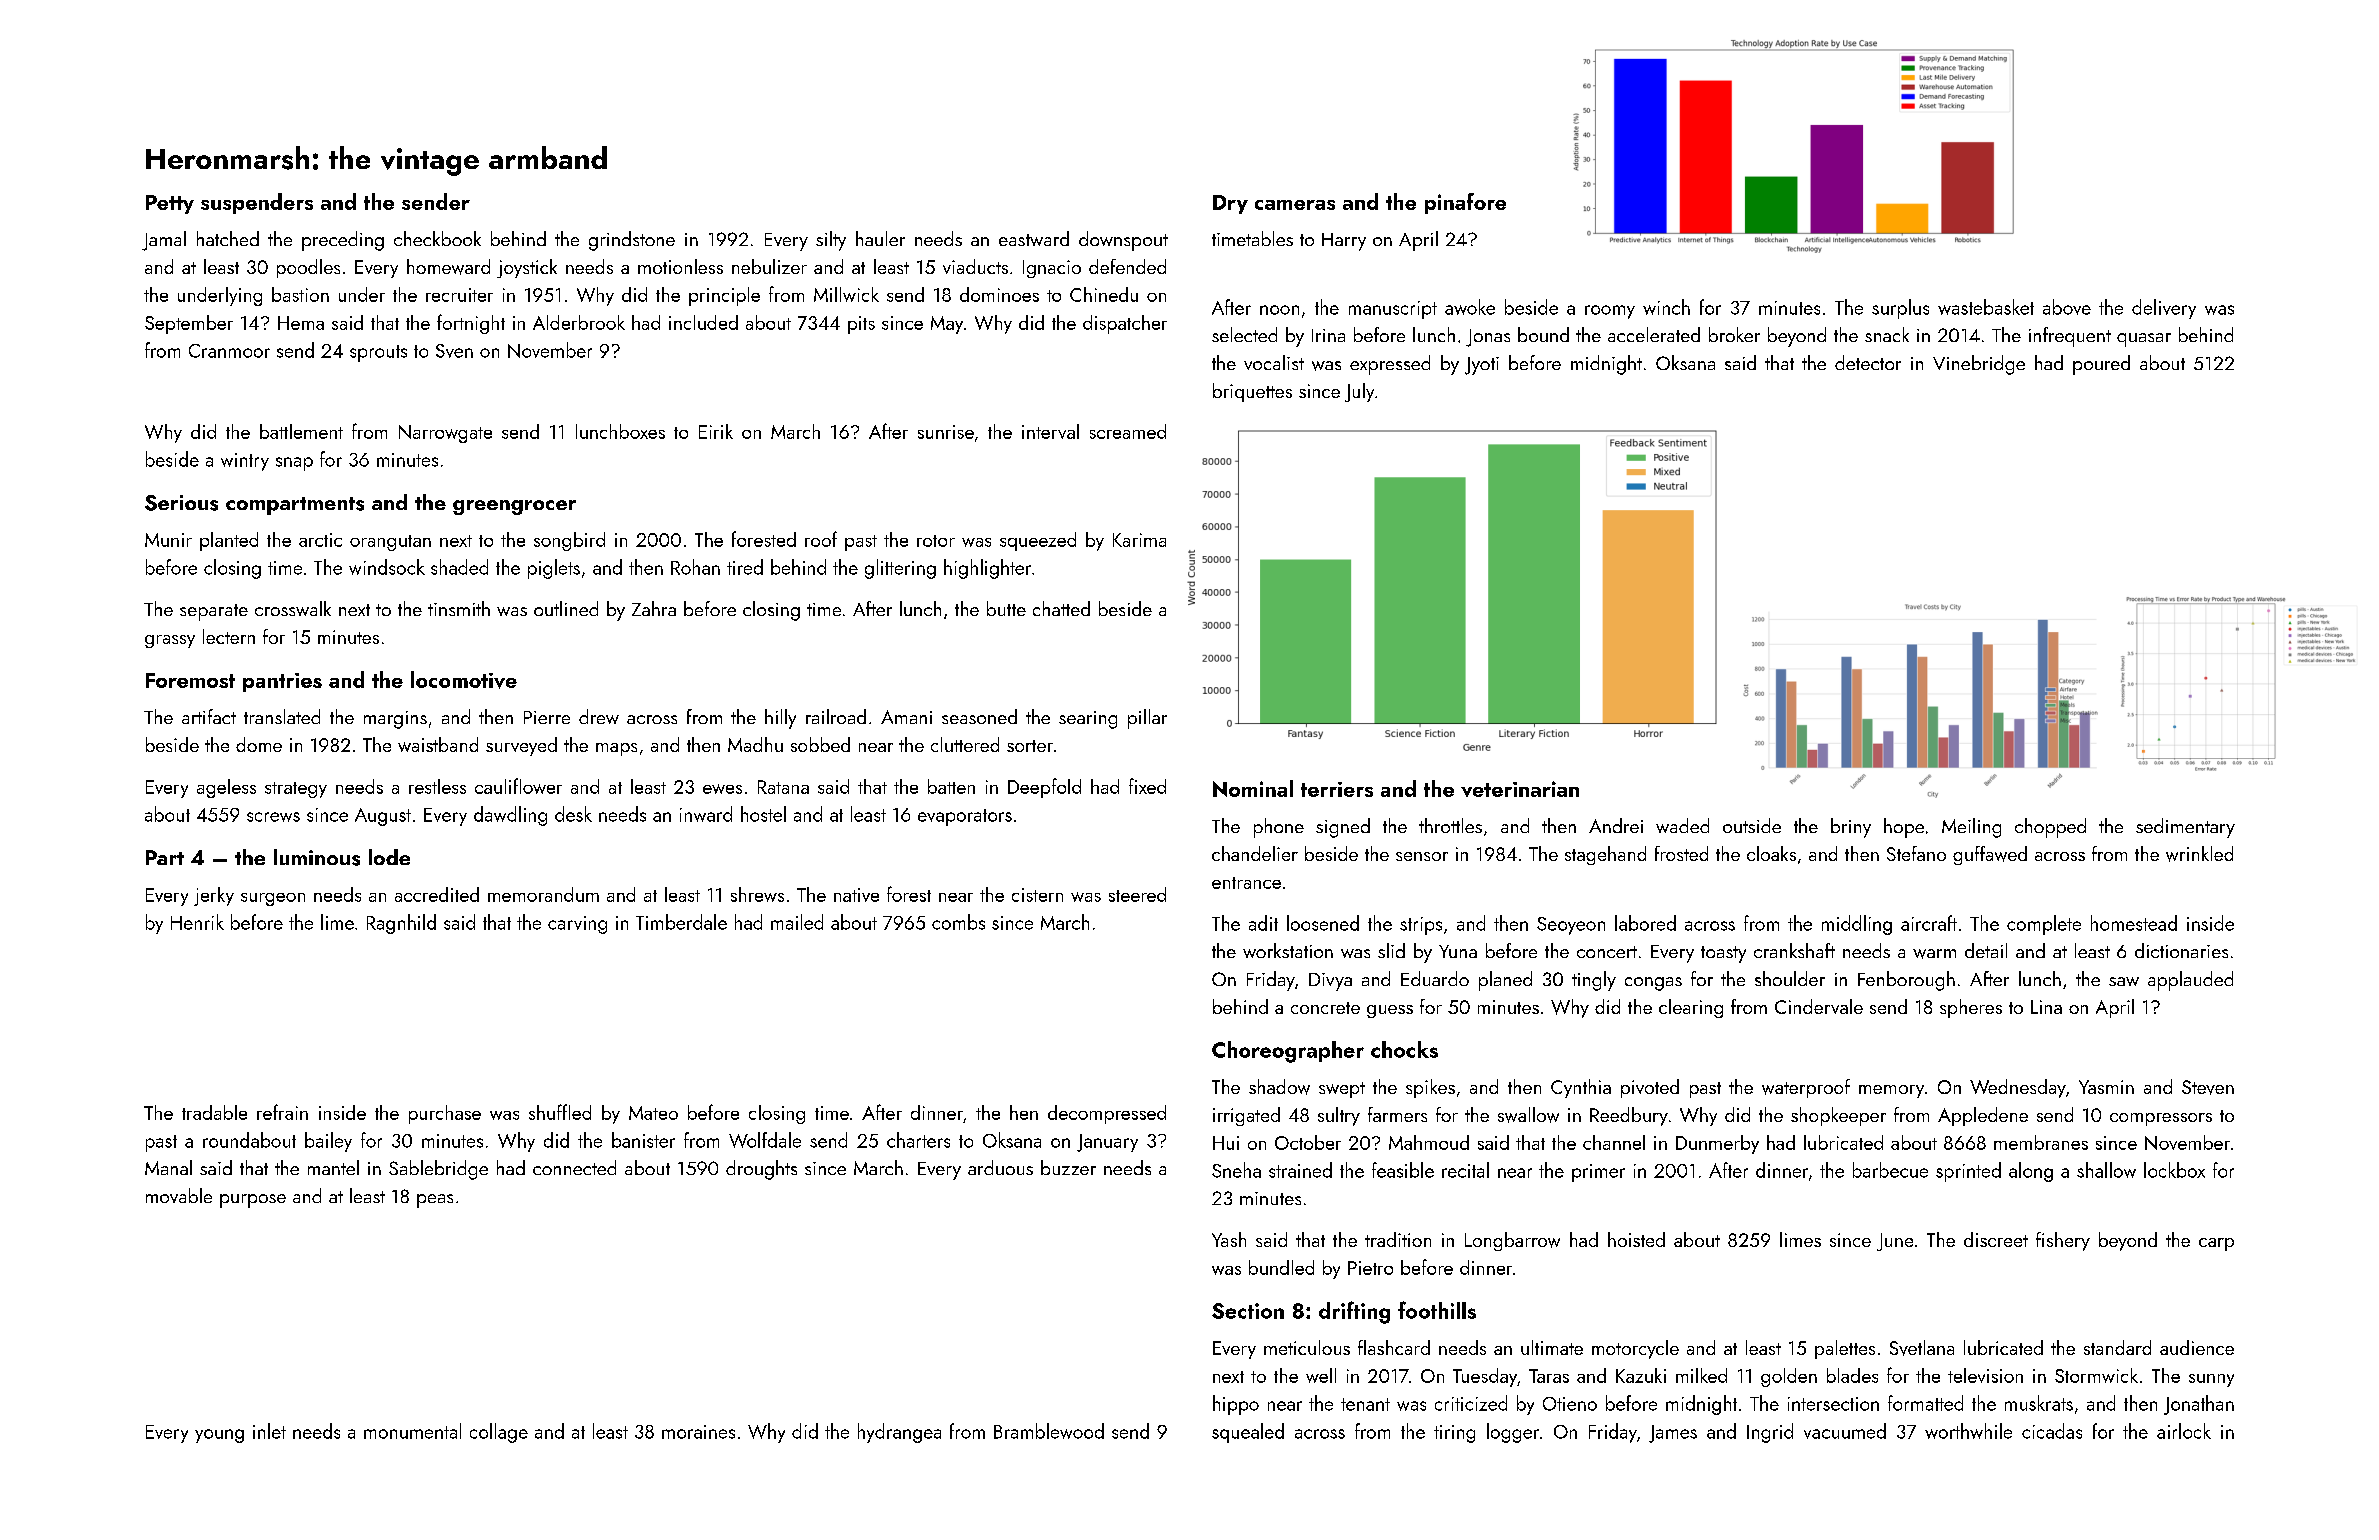 The height and width of the screenshot is (1540, 2379). Describe the element at coordinates (1435, 978) in the screenshot. I see `Eduardo` at that location.
